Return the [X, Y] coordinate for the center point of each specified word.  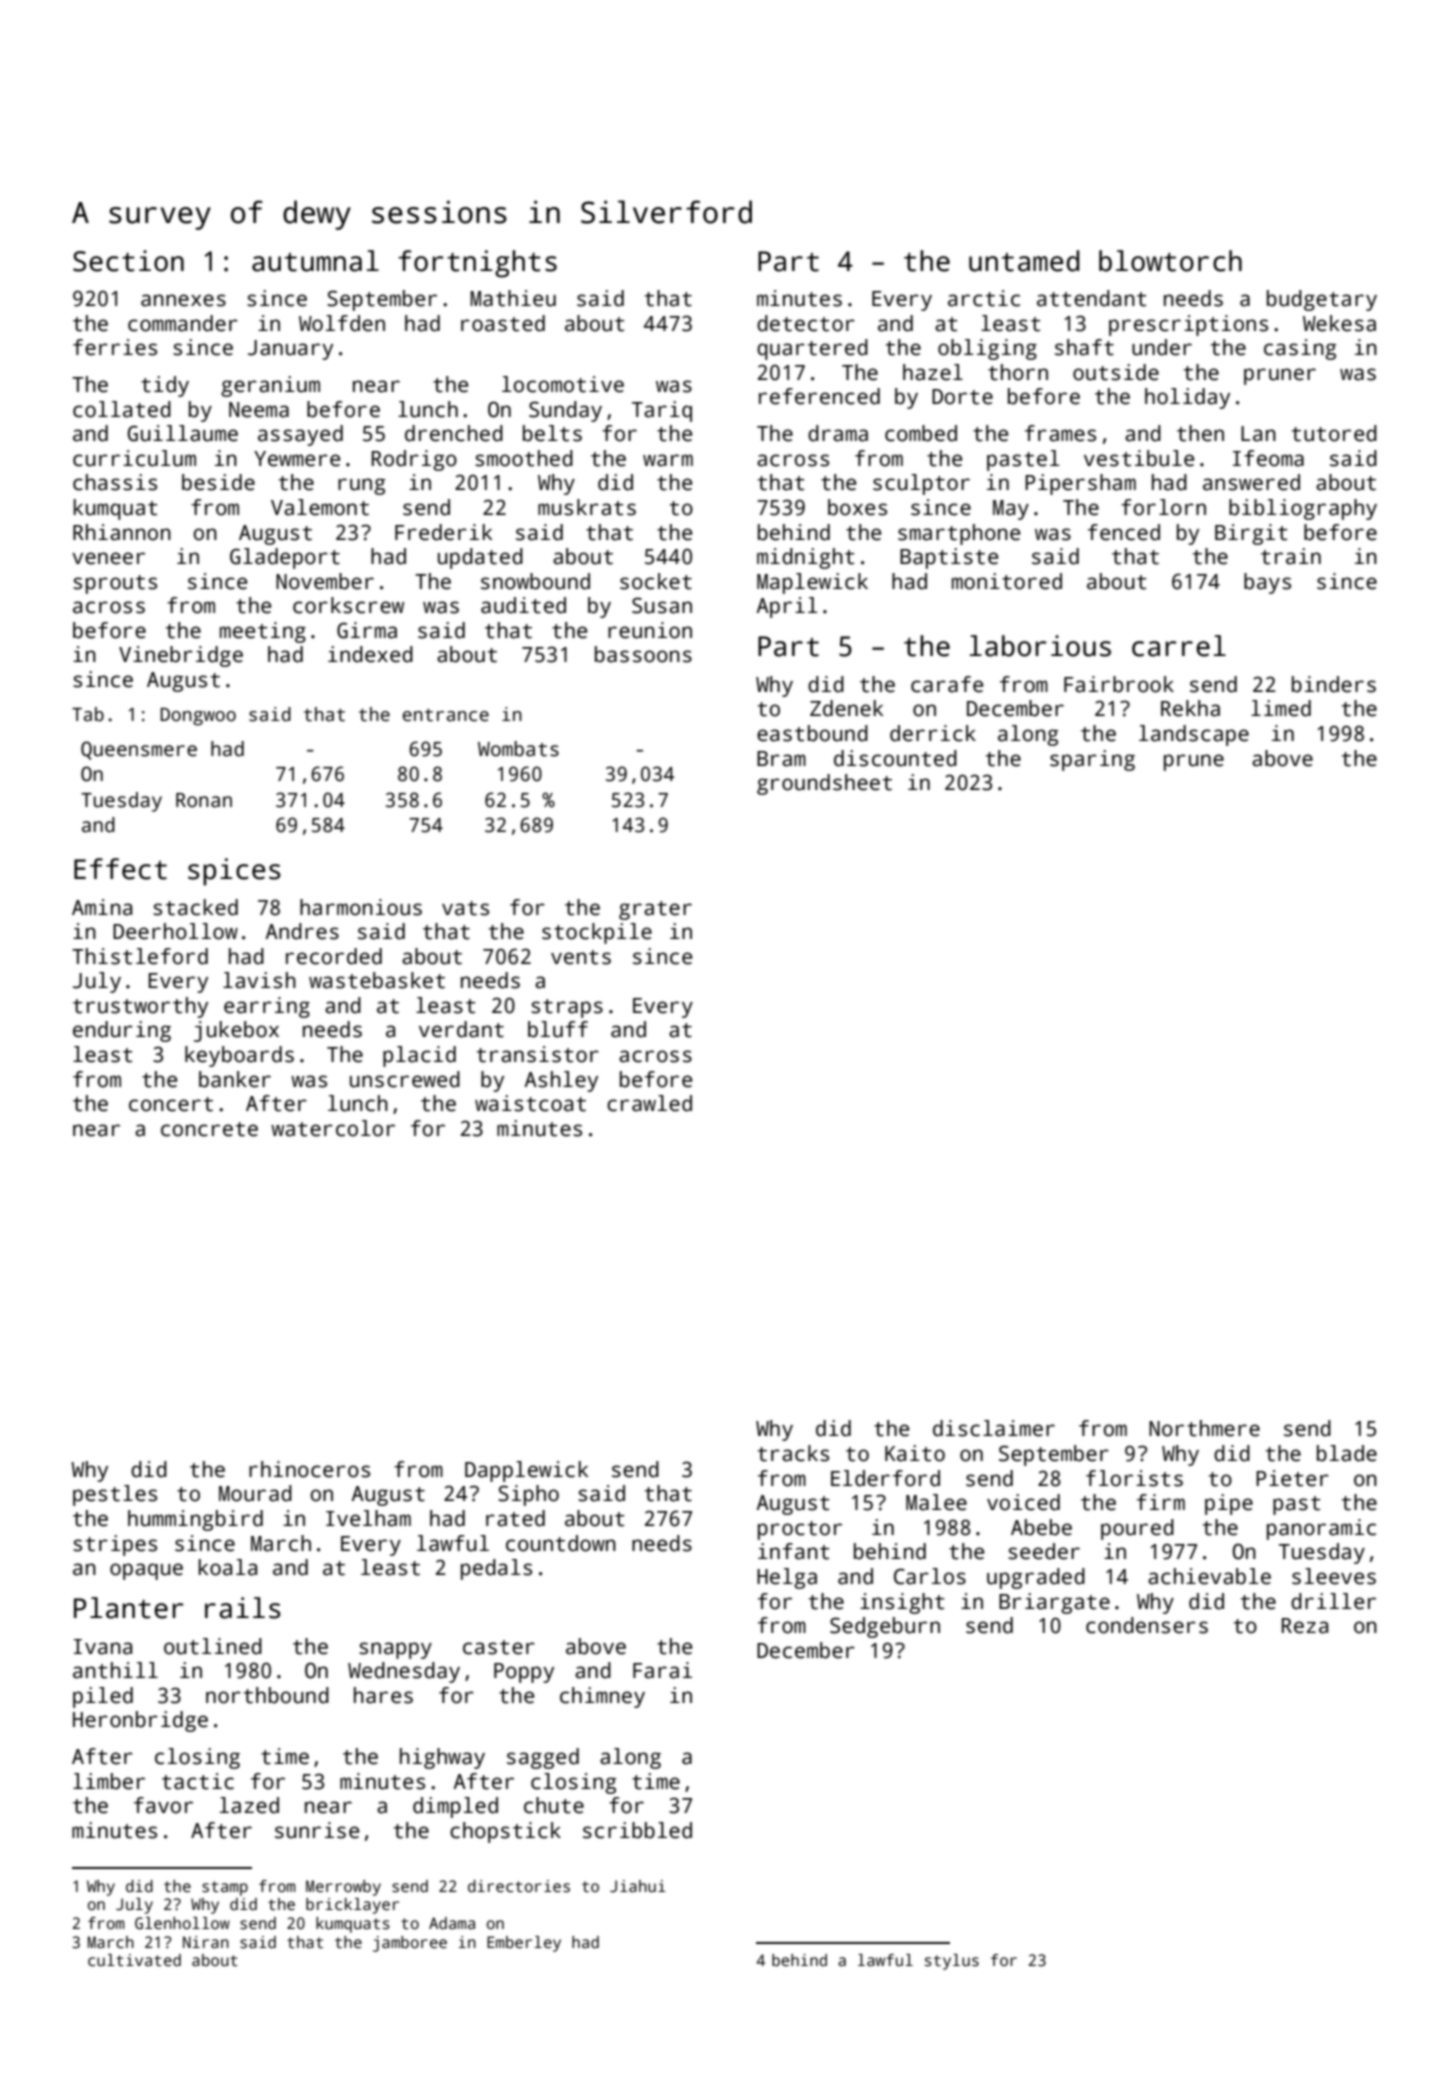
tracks [793, 1453]
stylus [952, 1962]
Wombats [518, 749]
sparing [1092, 760]
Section [128, 261]
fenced [1124, 532]
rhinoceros [309, 1469]
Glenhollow [182, 1923]
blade [1347, 1453]
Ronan [204, 800]
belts [552, 433]
